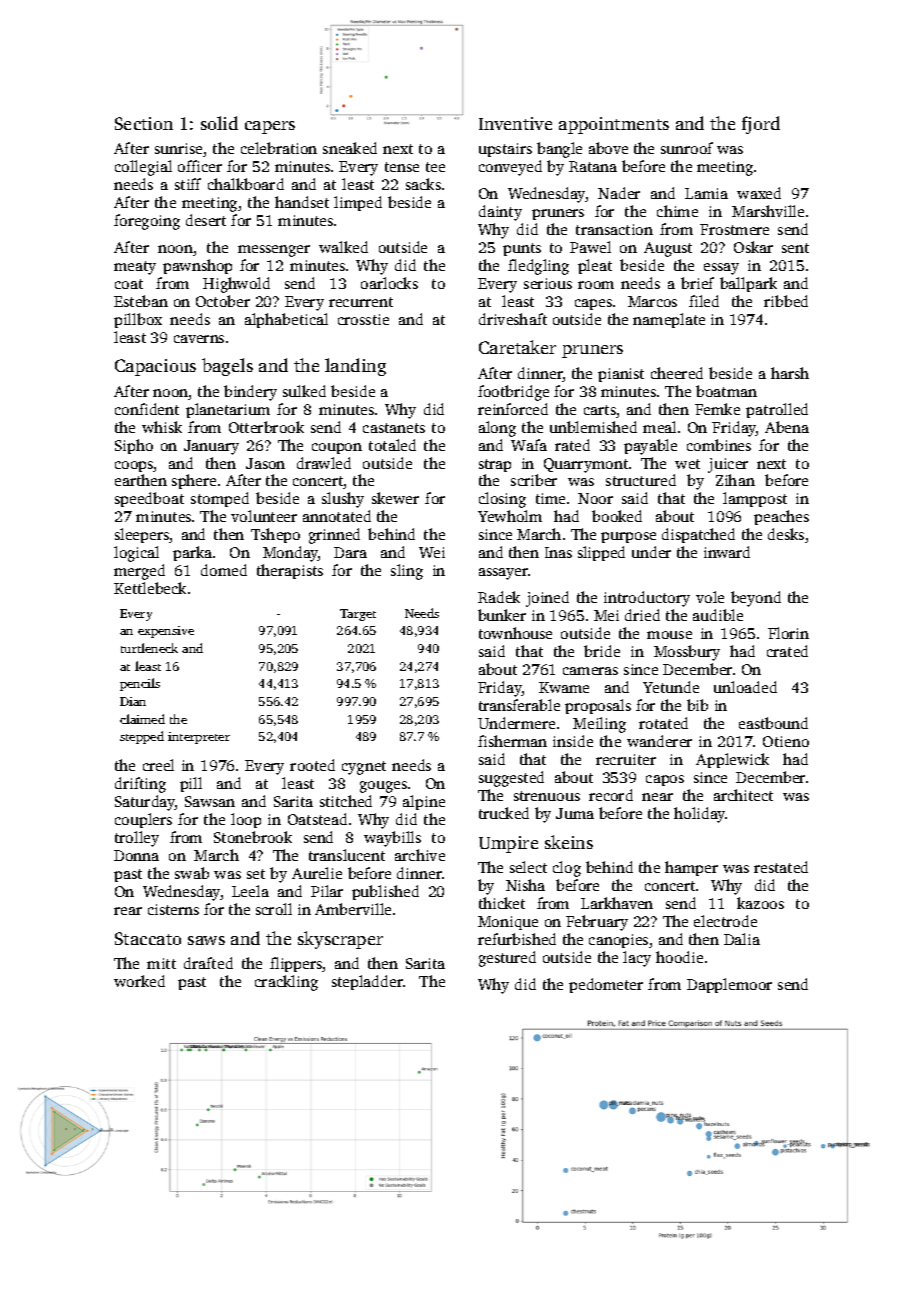 The height and width of the screenshot is (1314, 924). I want to click on hoodie, so click(679, 957).
